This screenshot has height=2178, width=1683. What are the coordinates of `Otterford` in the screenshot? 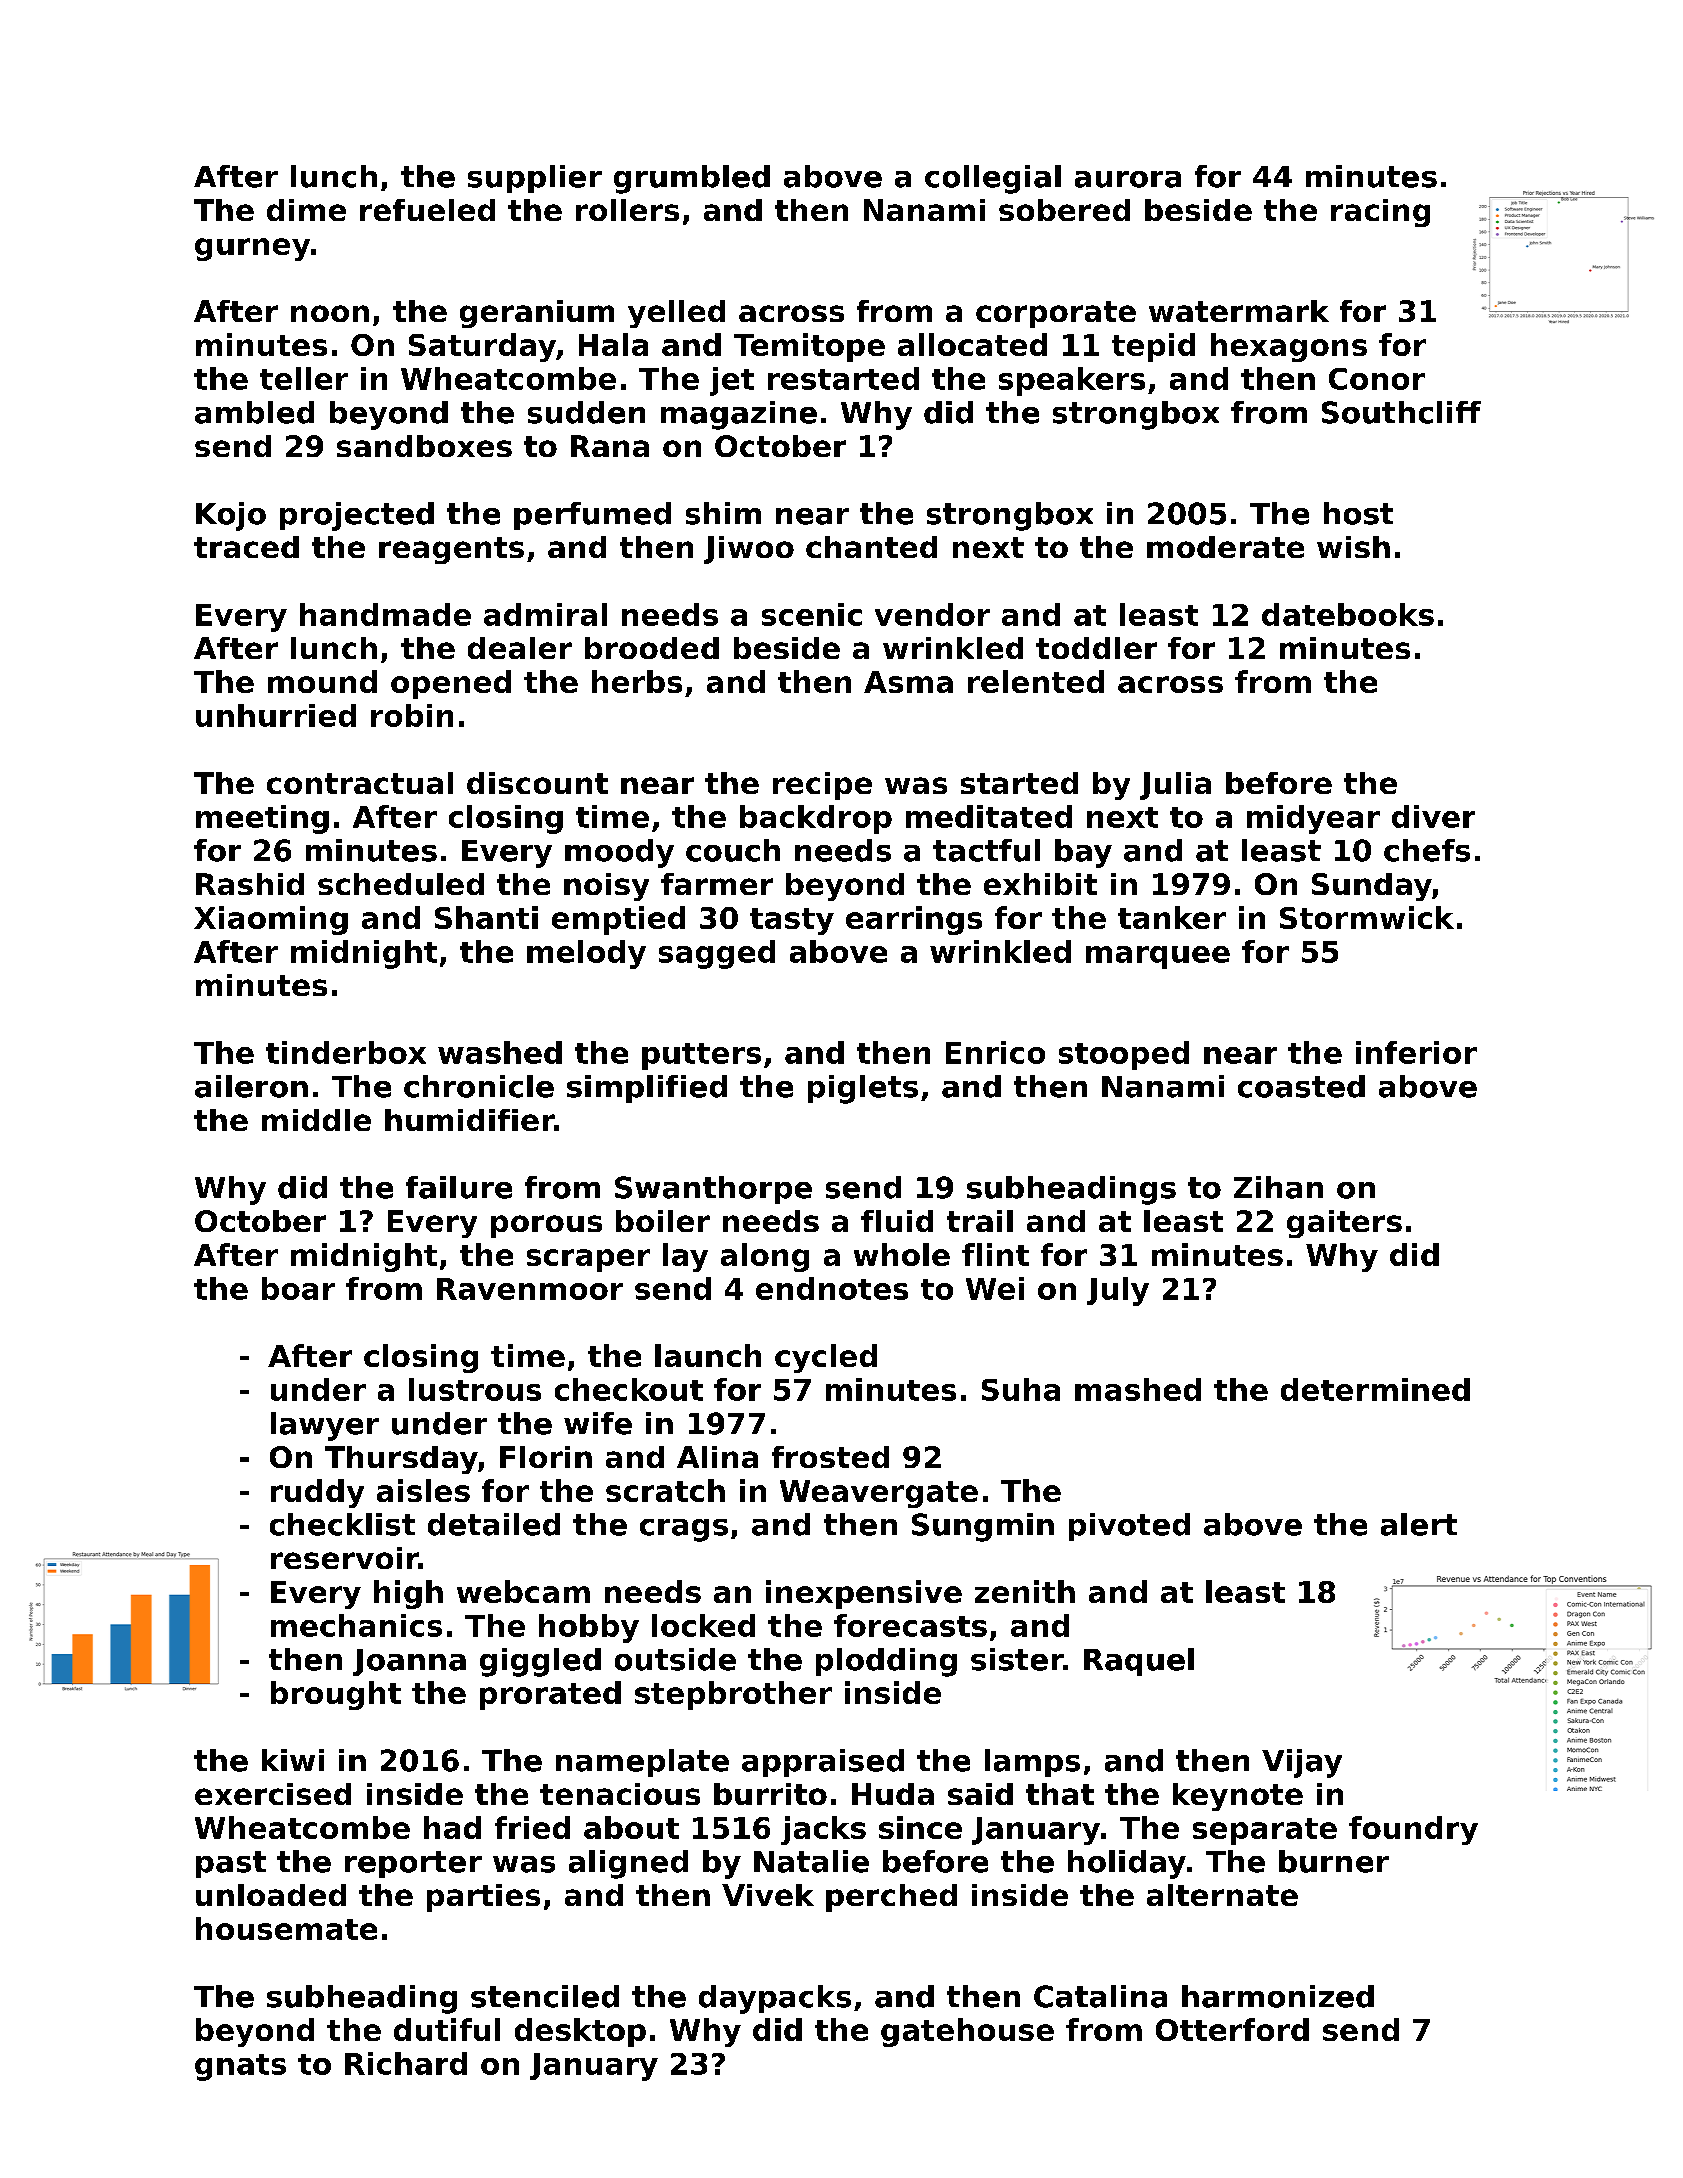 It's located at (1232, 2029).
